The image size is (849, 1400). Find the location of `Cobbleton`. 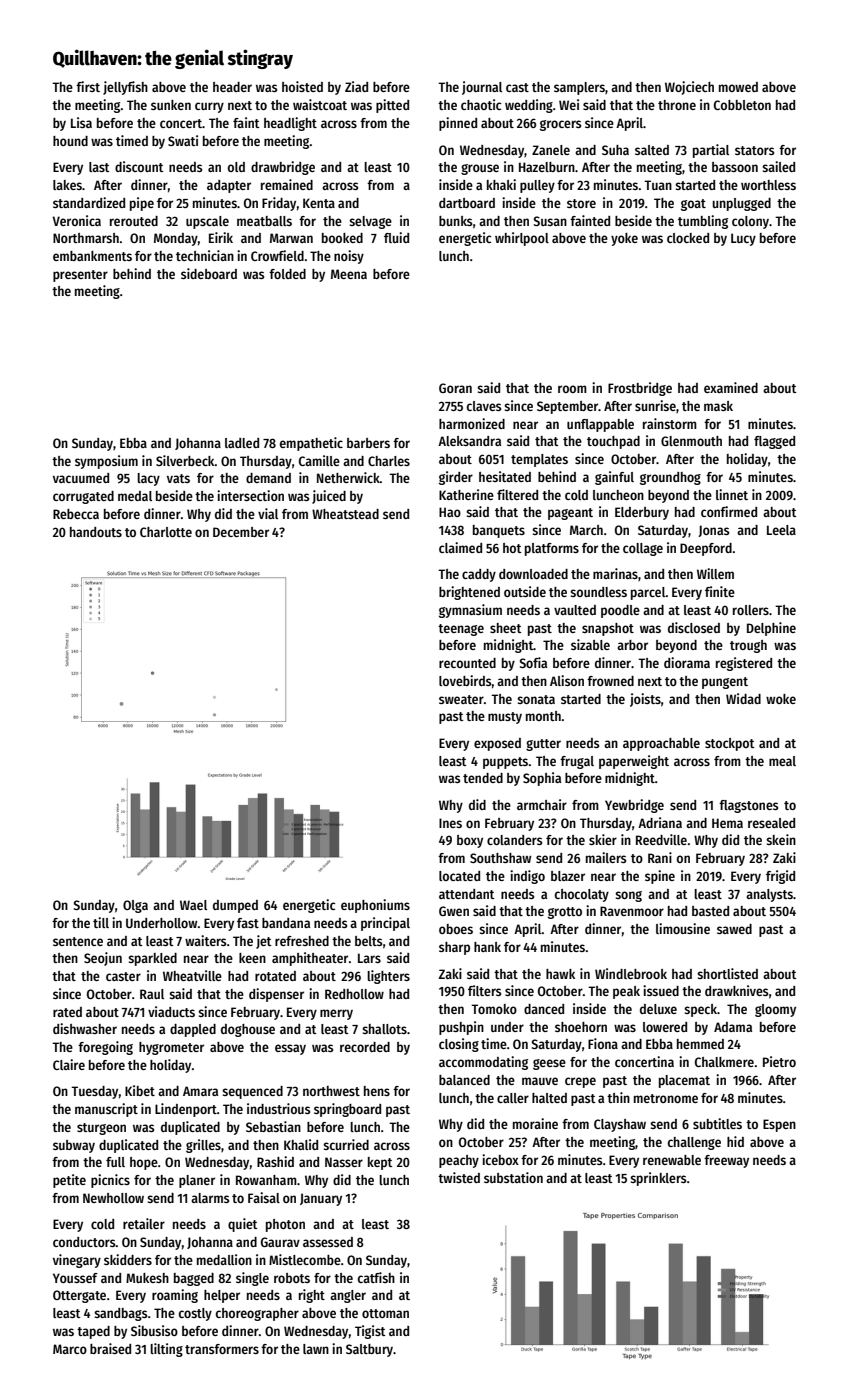

Cobbleton is located at coordinates (742, 105).
